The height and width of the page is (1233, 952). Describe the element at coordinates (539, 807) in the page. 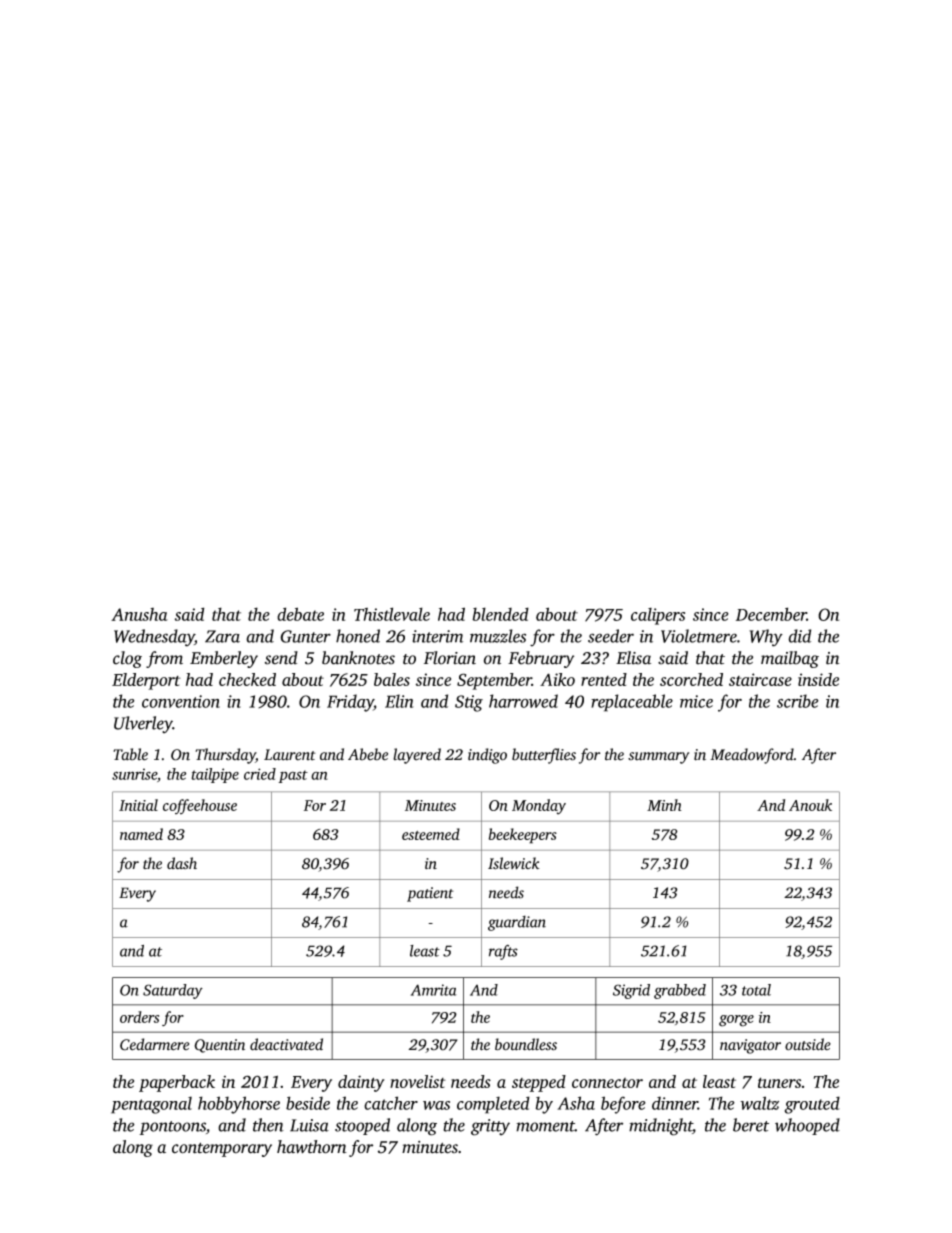

I see `Monday` at that location.
